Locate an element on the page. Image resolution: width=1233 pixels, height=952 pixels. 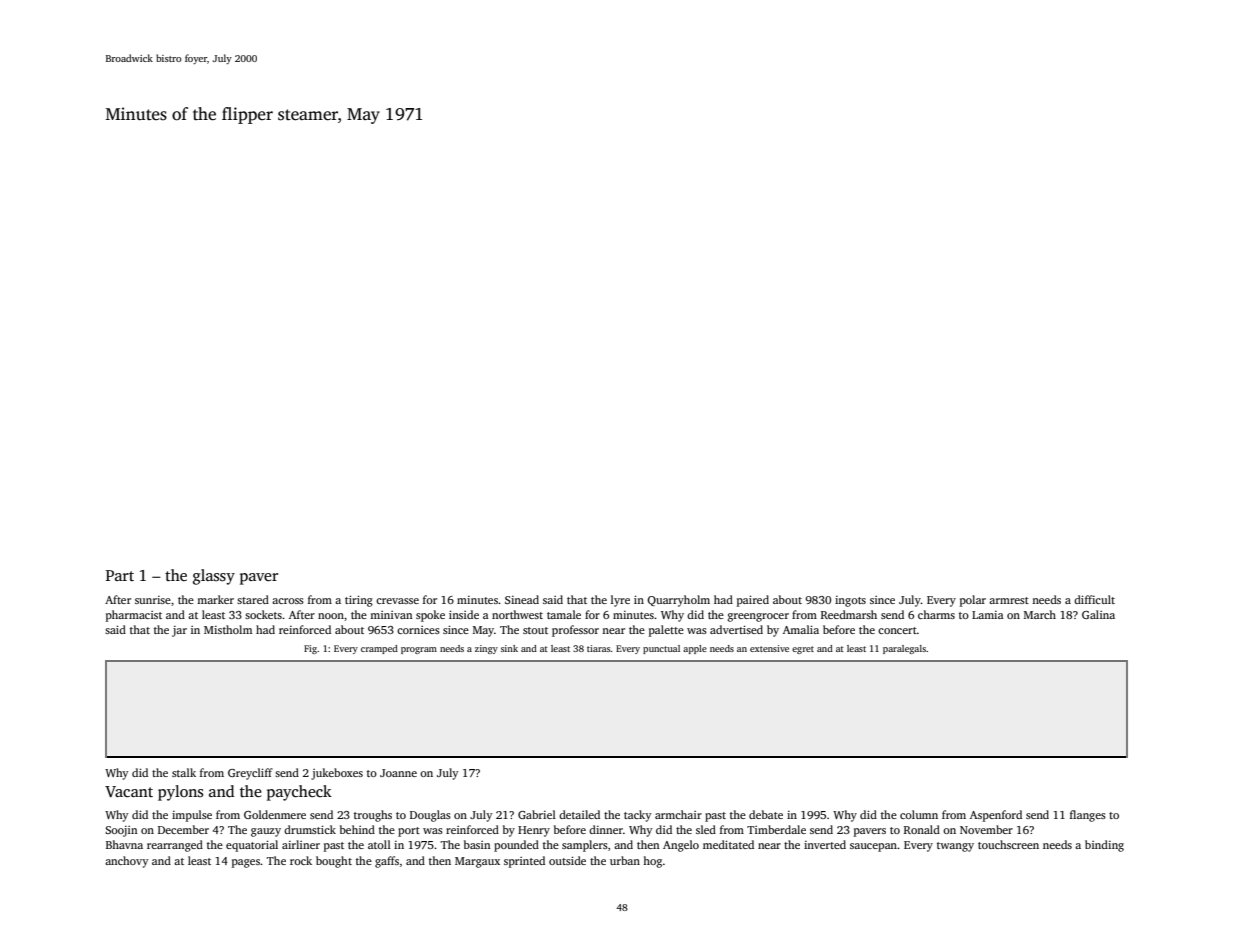
pages is located at coordinates (246, 863).
